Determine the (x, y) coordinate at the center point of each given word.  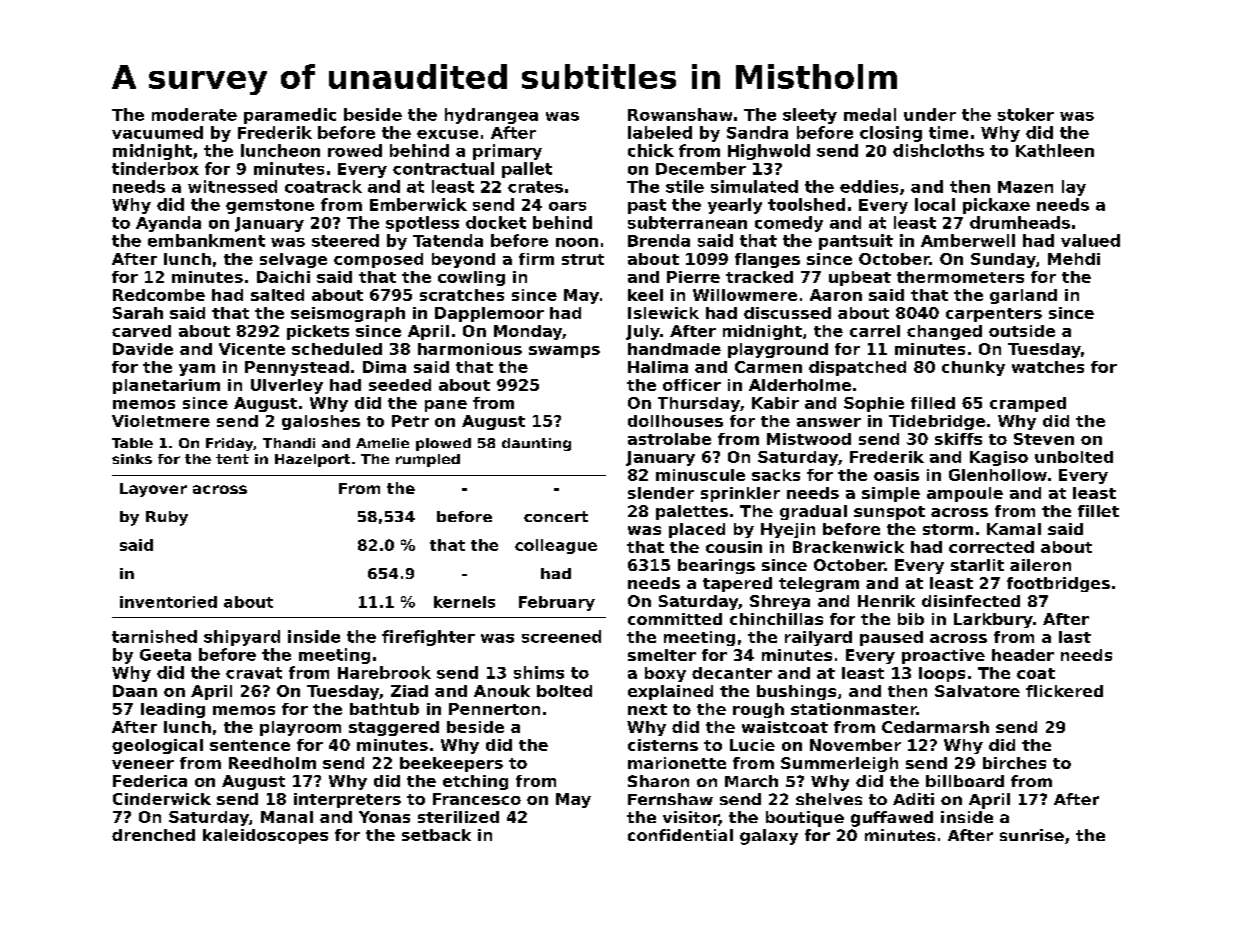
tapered (737, 584)
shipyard (242, 638)
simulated (754, 186)
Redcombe (159, 295)
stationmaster (854, 709)
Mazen (1025, 187)
